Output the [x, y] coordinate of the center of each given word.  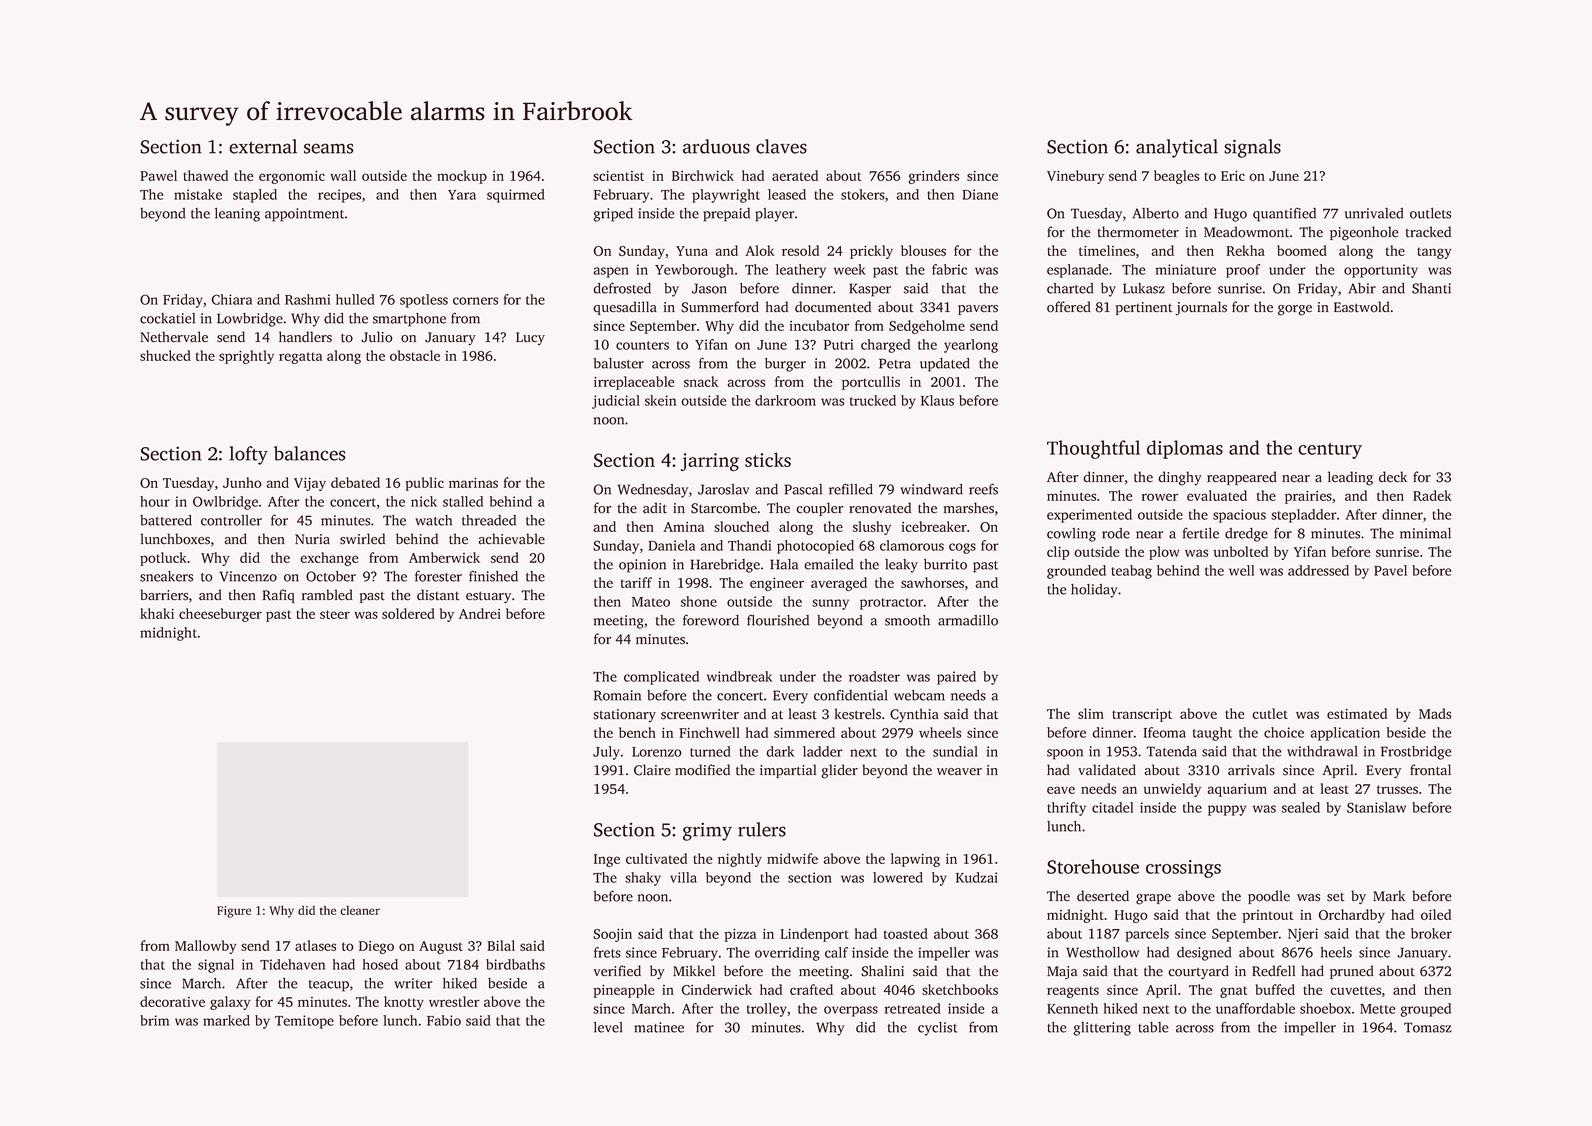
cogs [962, 548]
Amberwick [444, 557]
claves [781, 146]
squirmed [516, 196]
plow [1164, 553]
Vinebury [1075, 177]
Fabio [444, 1020]
